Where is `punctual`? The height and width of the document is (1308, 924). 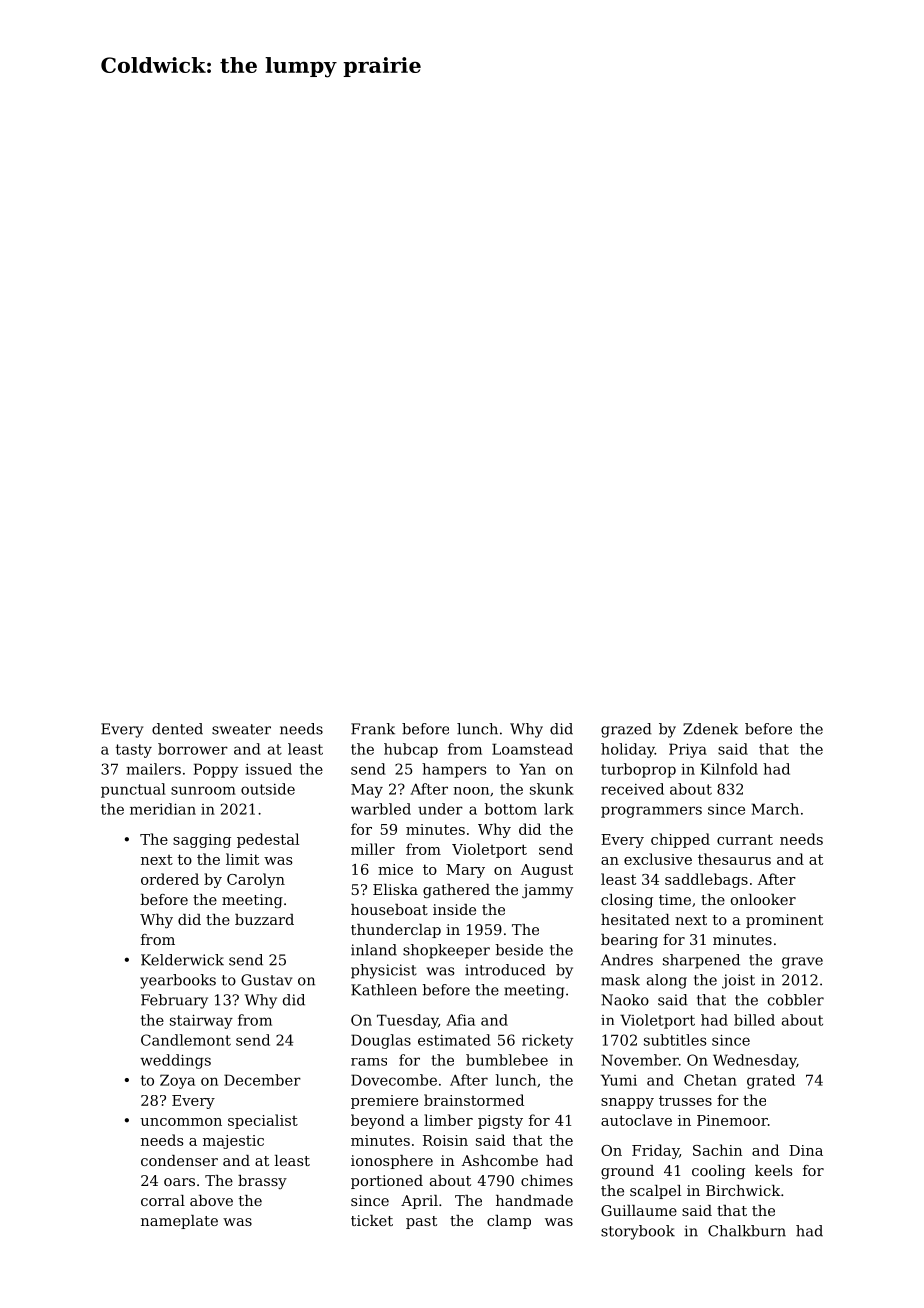 punctual is located at coordinates (133, 790).
